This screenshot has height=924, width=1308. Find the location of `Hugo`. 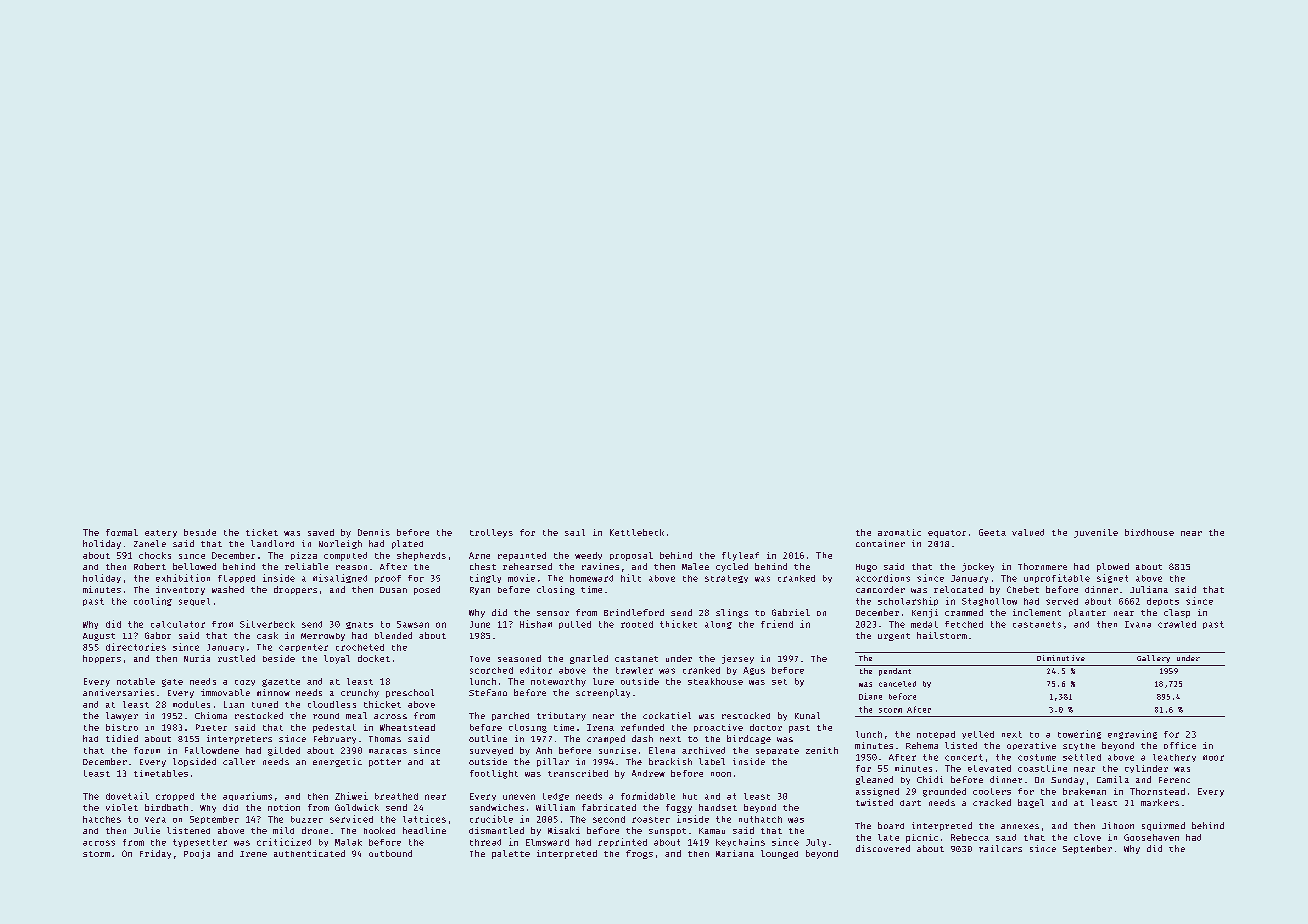

Hugo is located at coordinates (866, 568).
